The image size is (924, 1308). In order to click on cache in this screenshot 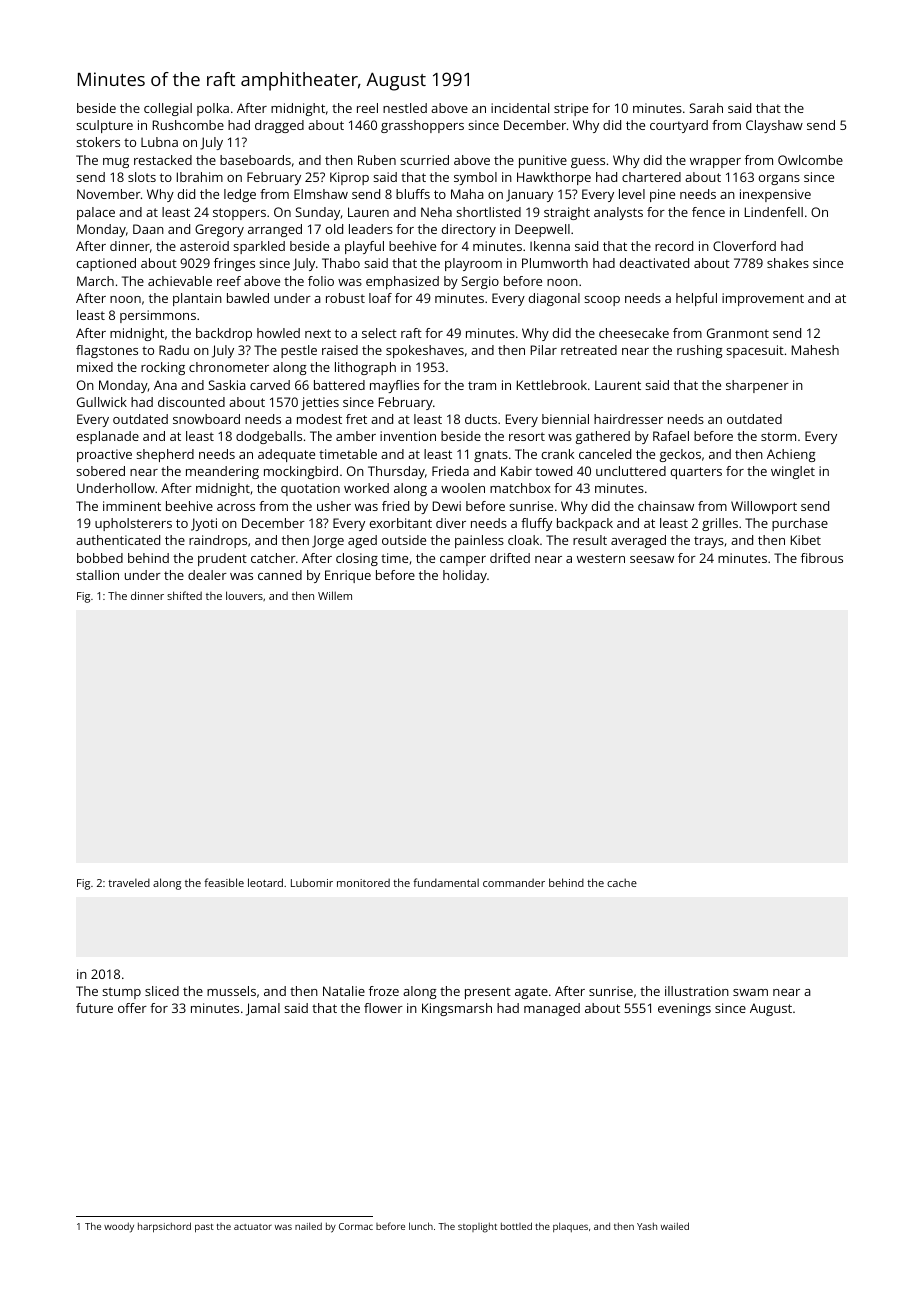, I will do `click(622, 882)`.
